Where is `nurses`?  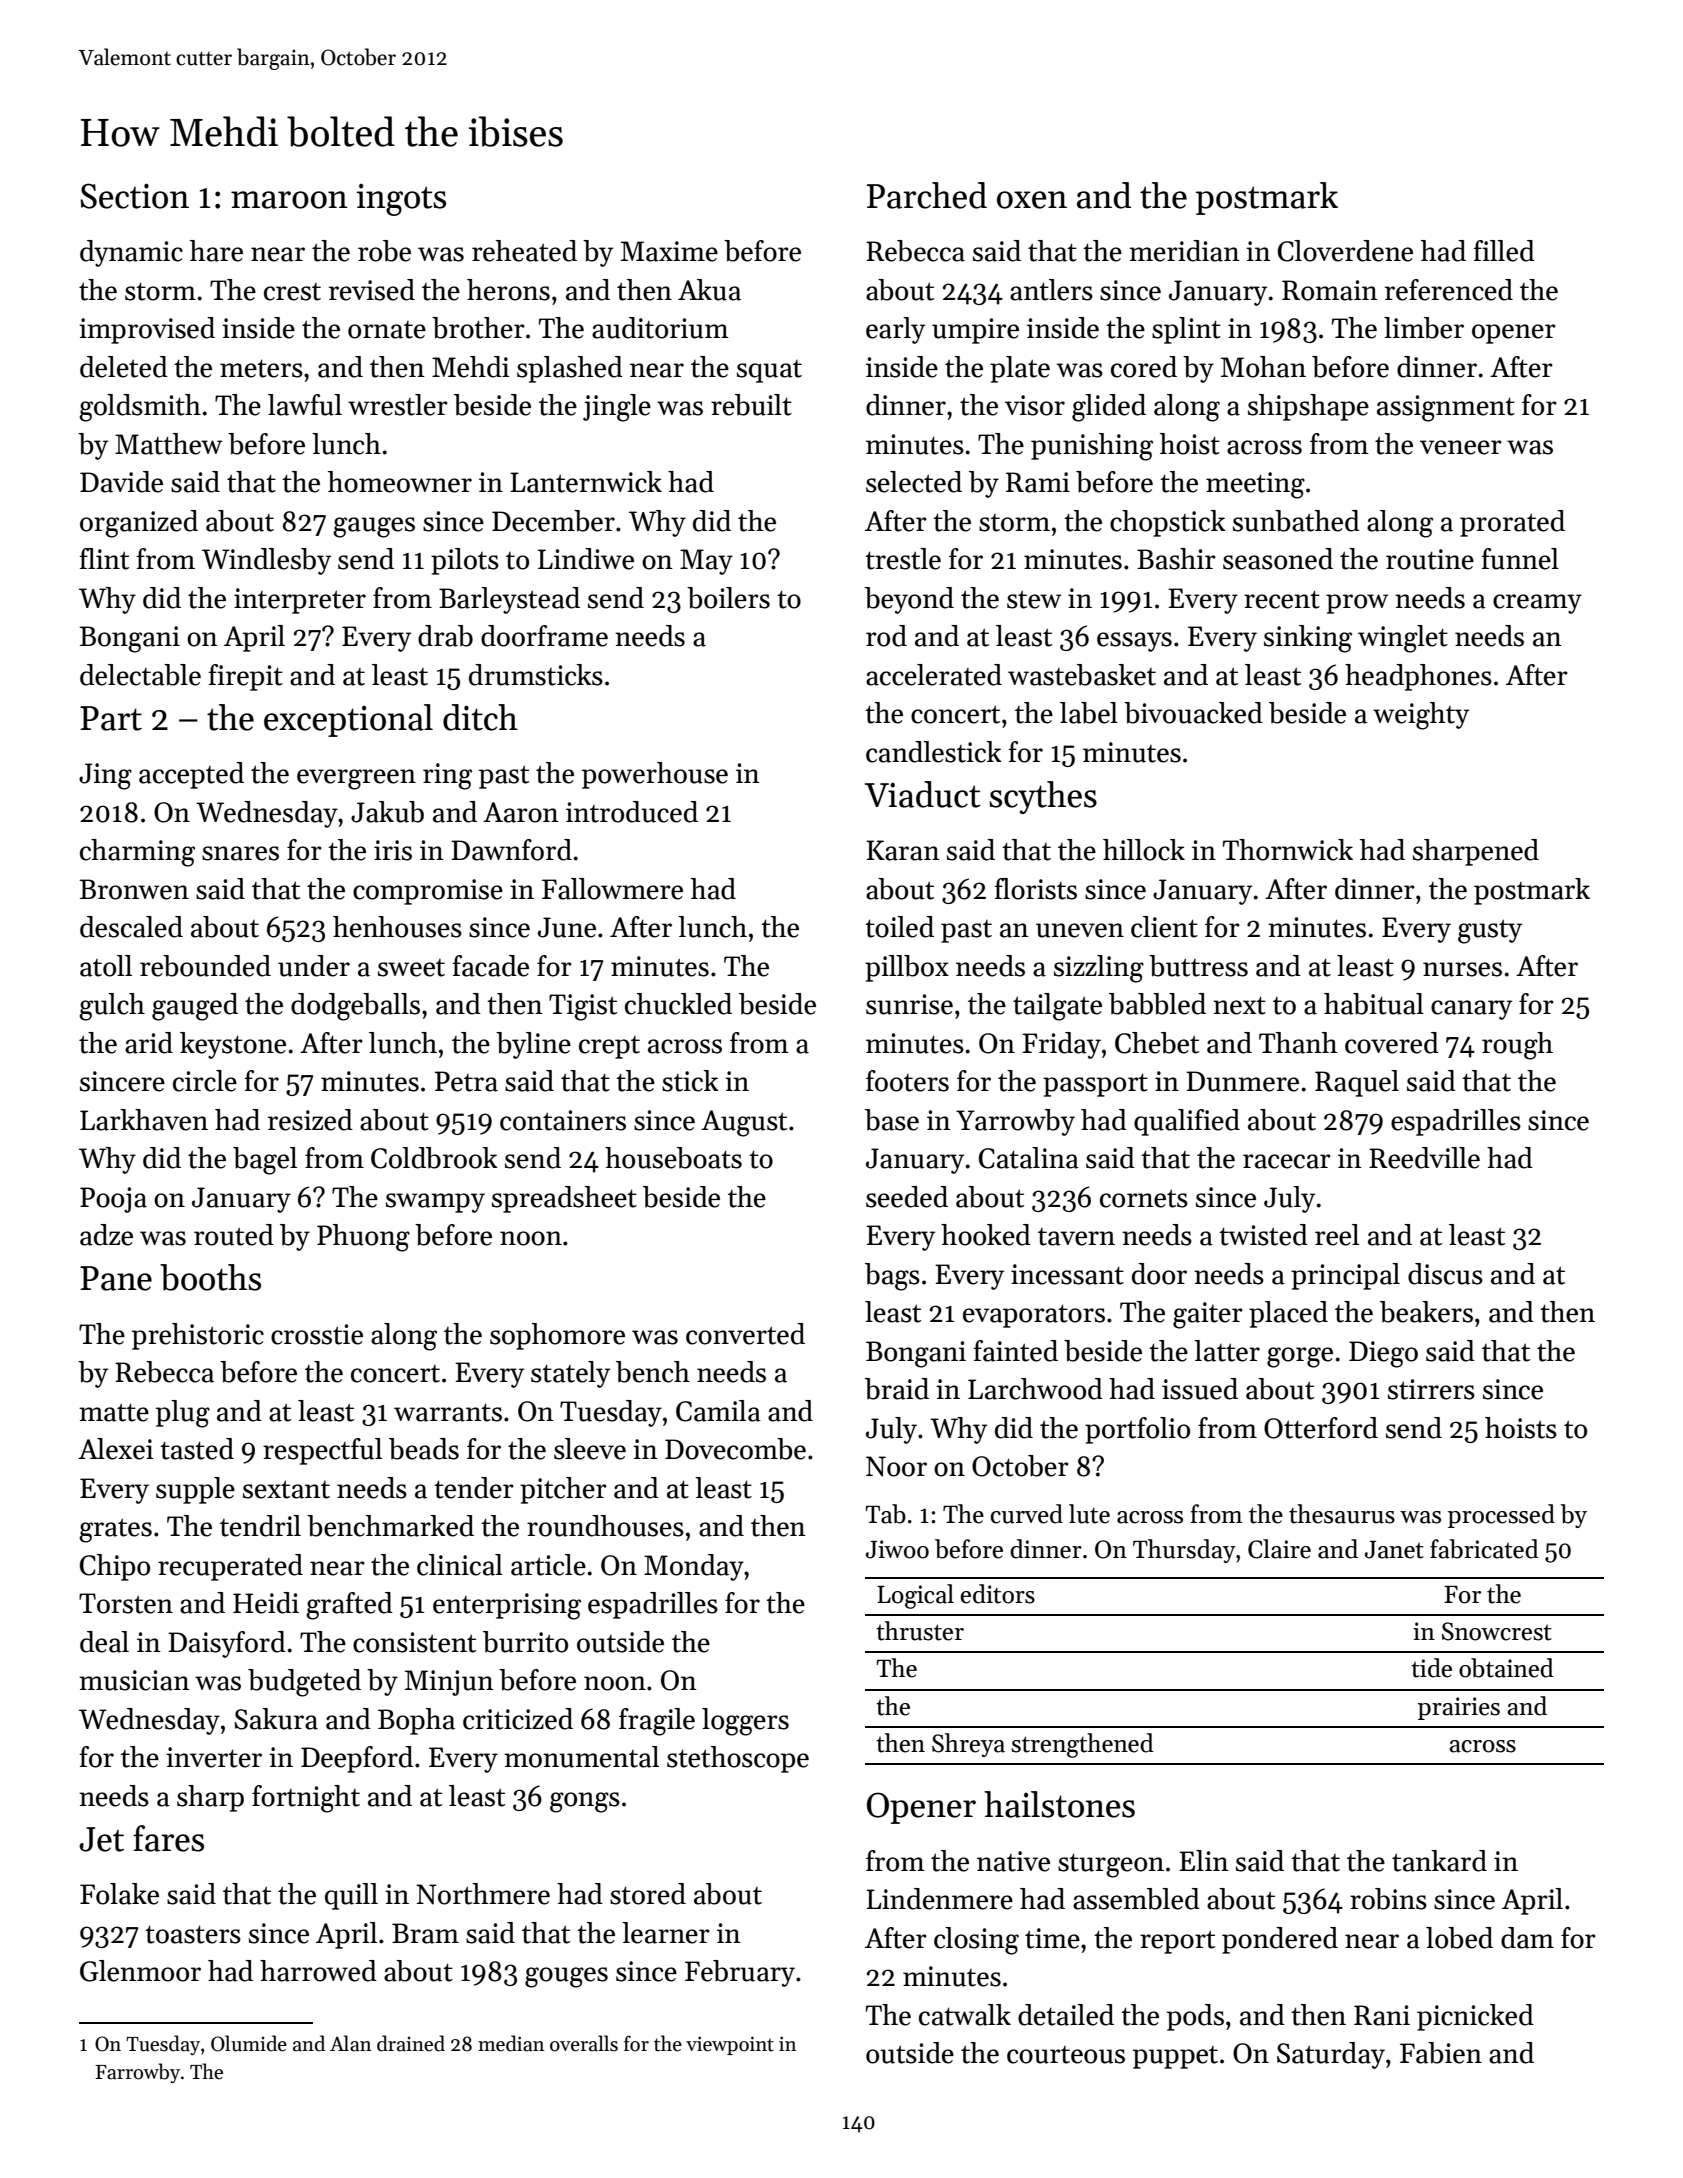
nurses is located at coordinates (1462, 969).
